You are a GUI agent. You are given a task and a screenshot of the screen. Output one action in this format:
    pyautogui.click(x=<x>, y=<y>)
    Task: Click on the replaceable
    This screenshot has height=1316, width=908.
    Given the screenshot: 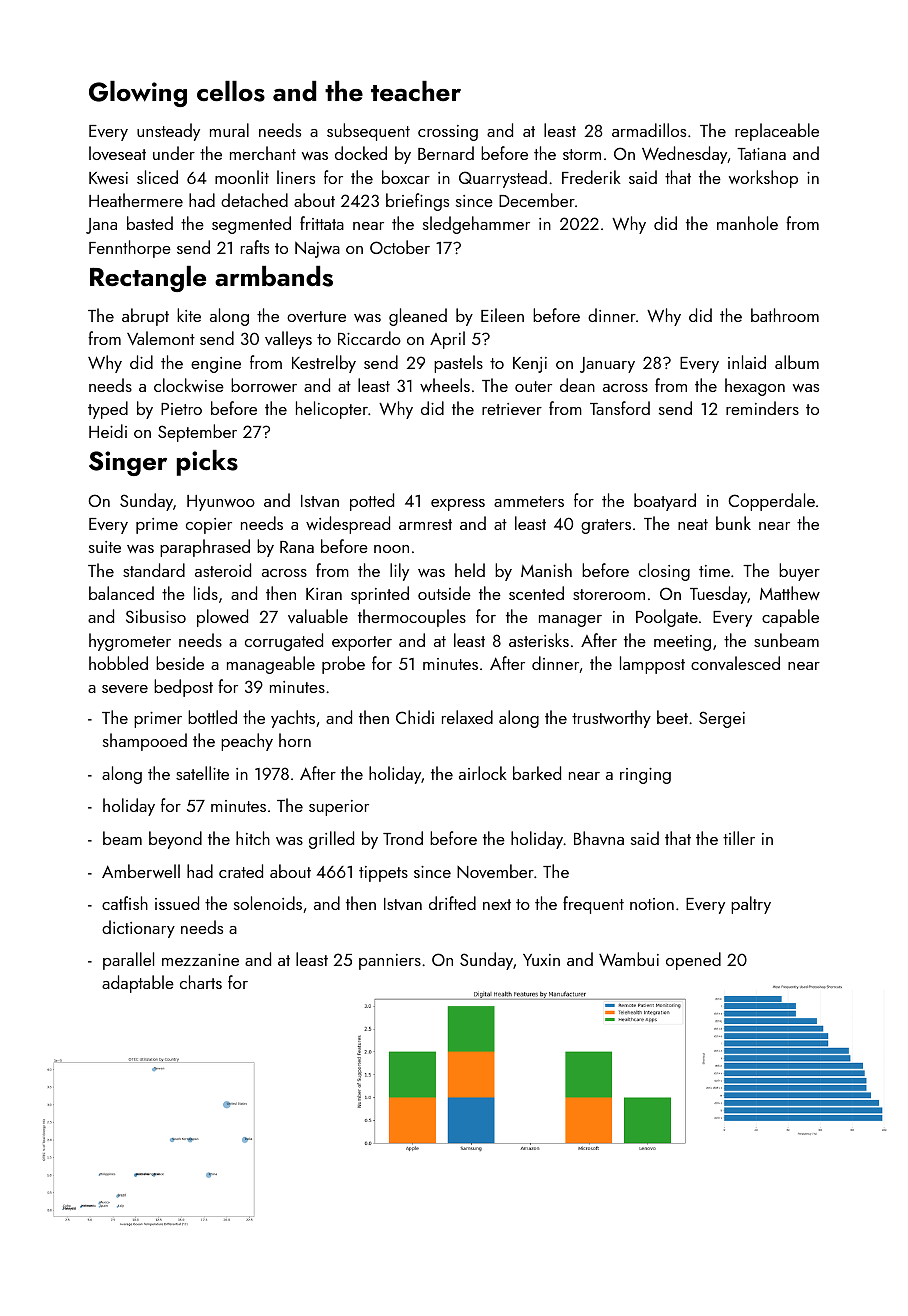 What is the action you would take?
    pyautogui.click(x=777, y=132)
